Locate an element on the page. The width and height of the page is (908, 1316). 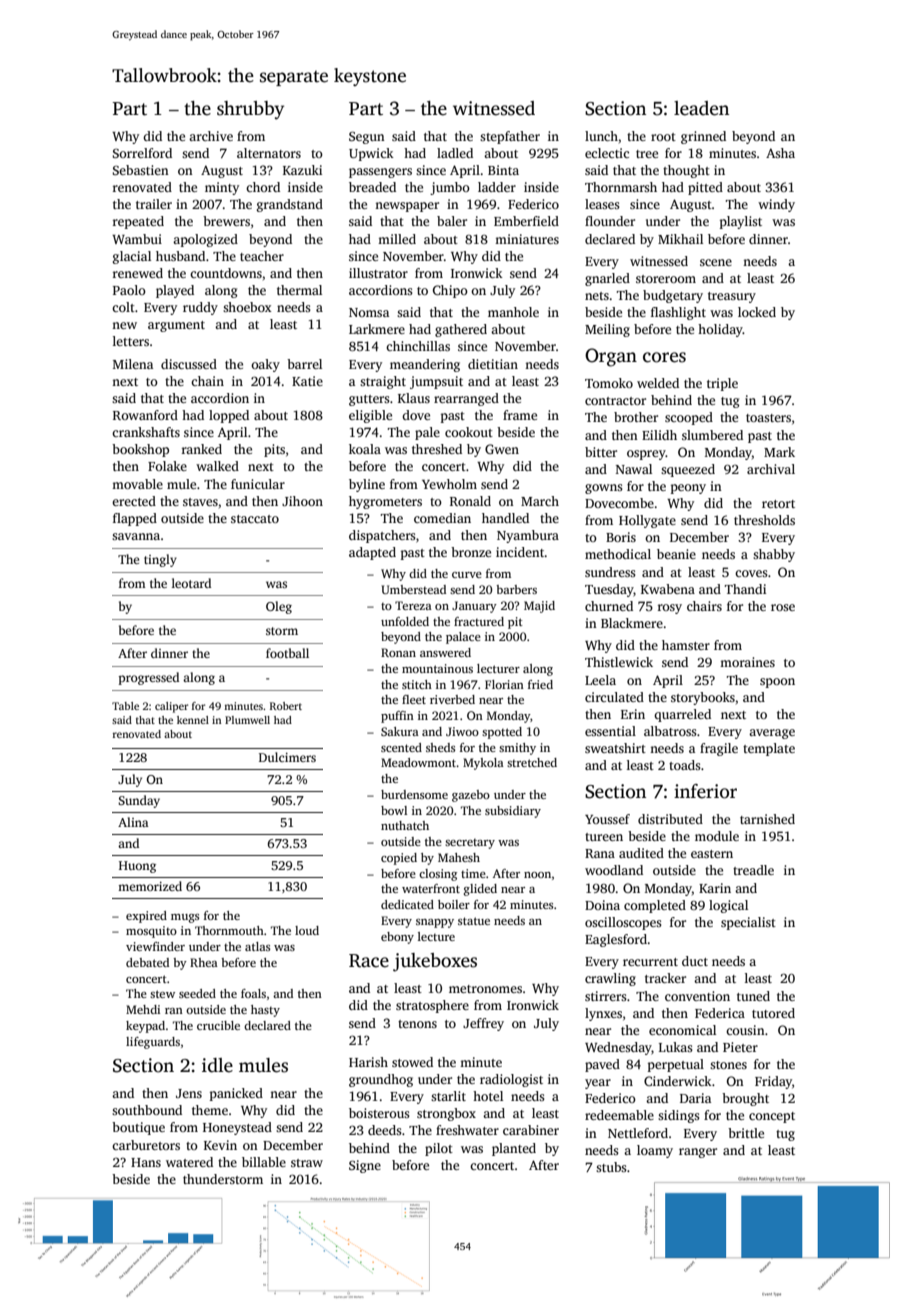
Sebastien is located at coordinates (141, 170).
